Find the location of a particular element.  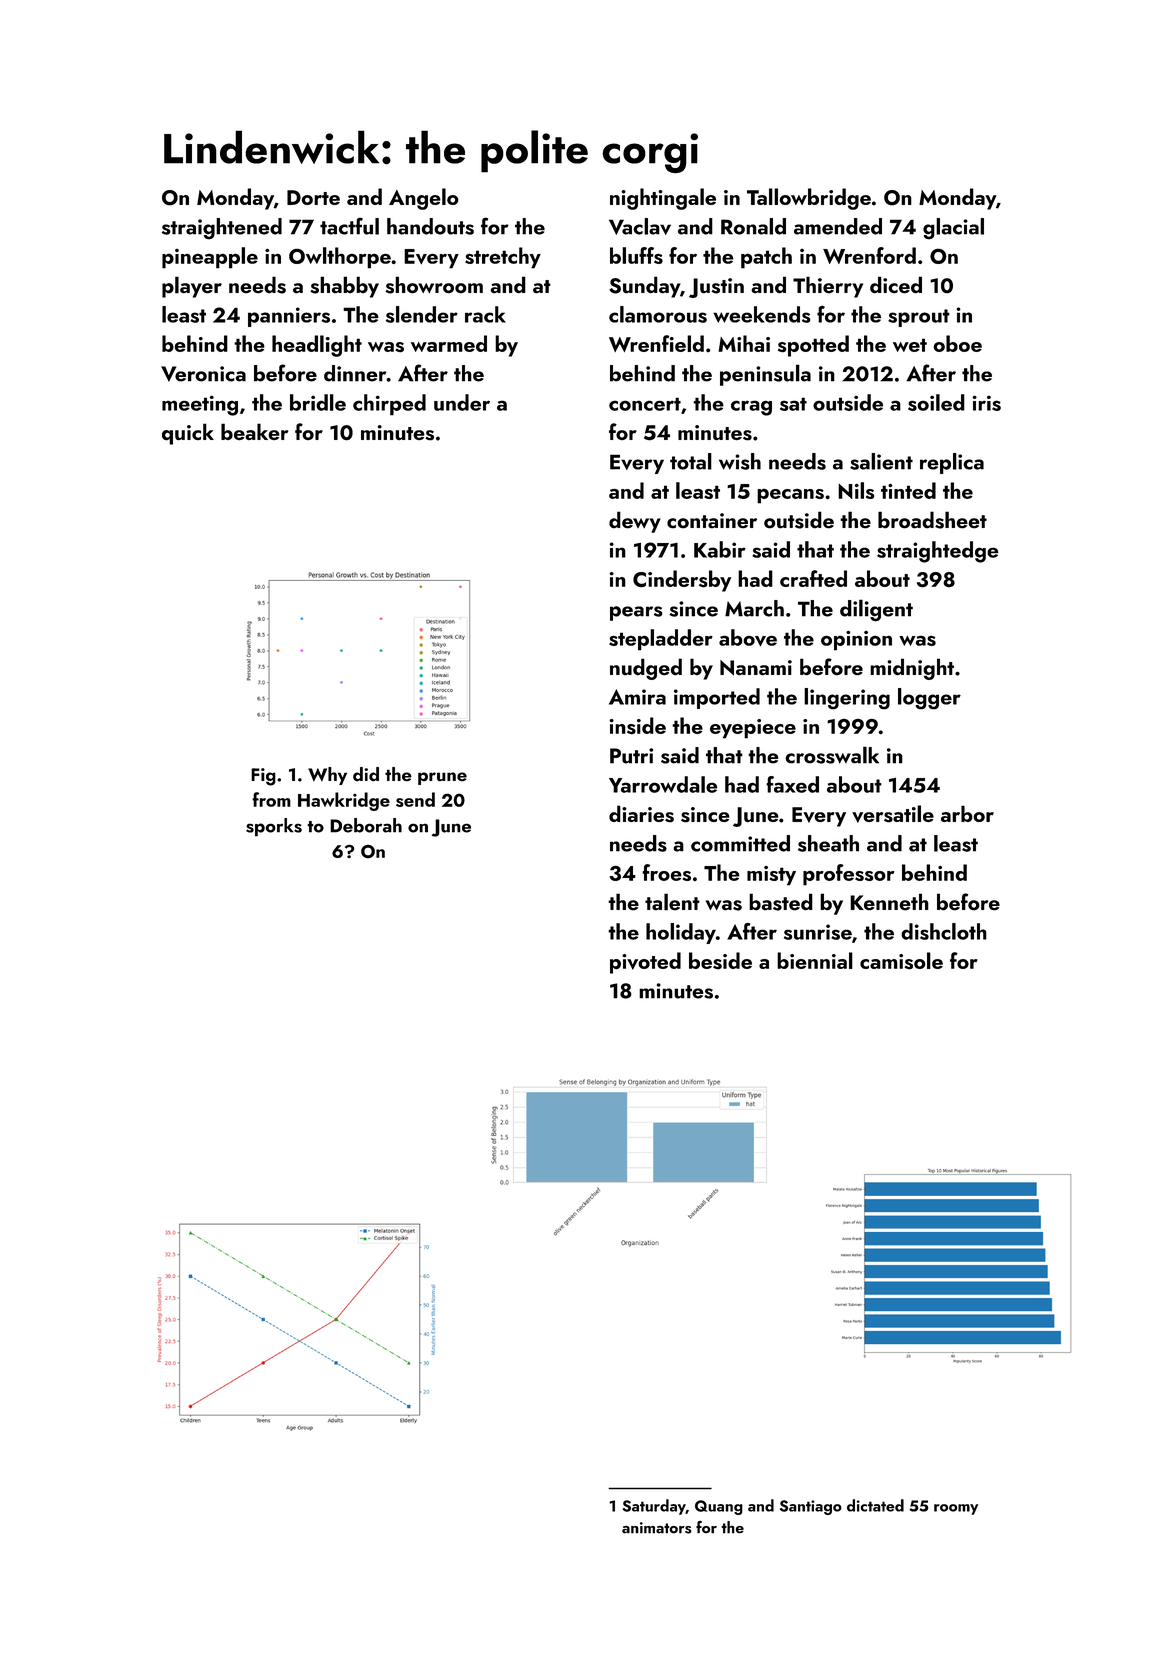

sporks is located at coordinates (274, 827).
